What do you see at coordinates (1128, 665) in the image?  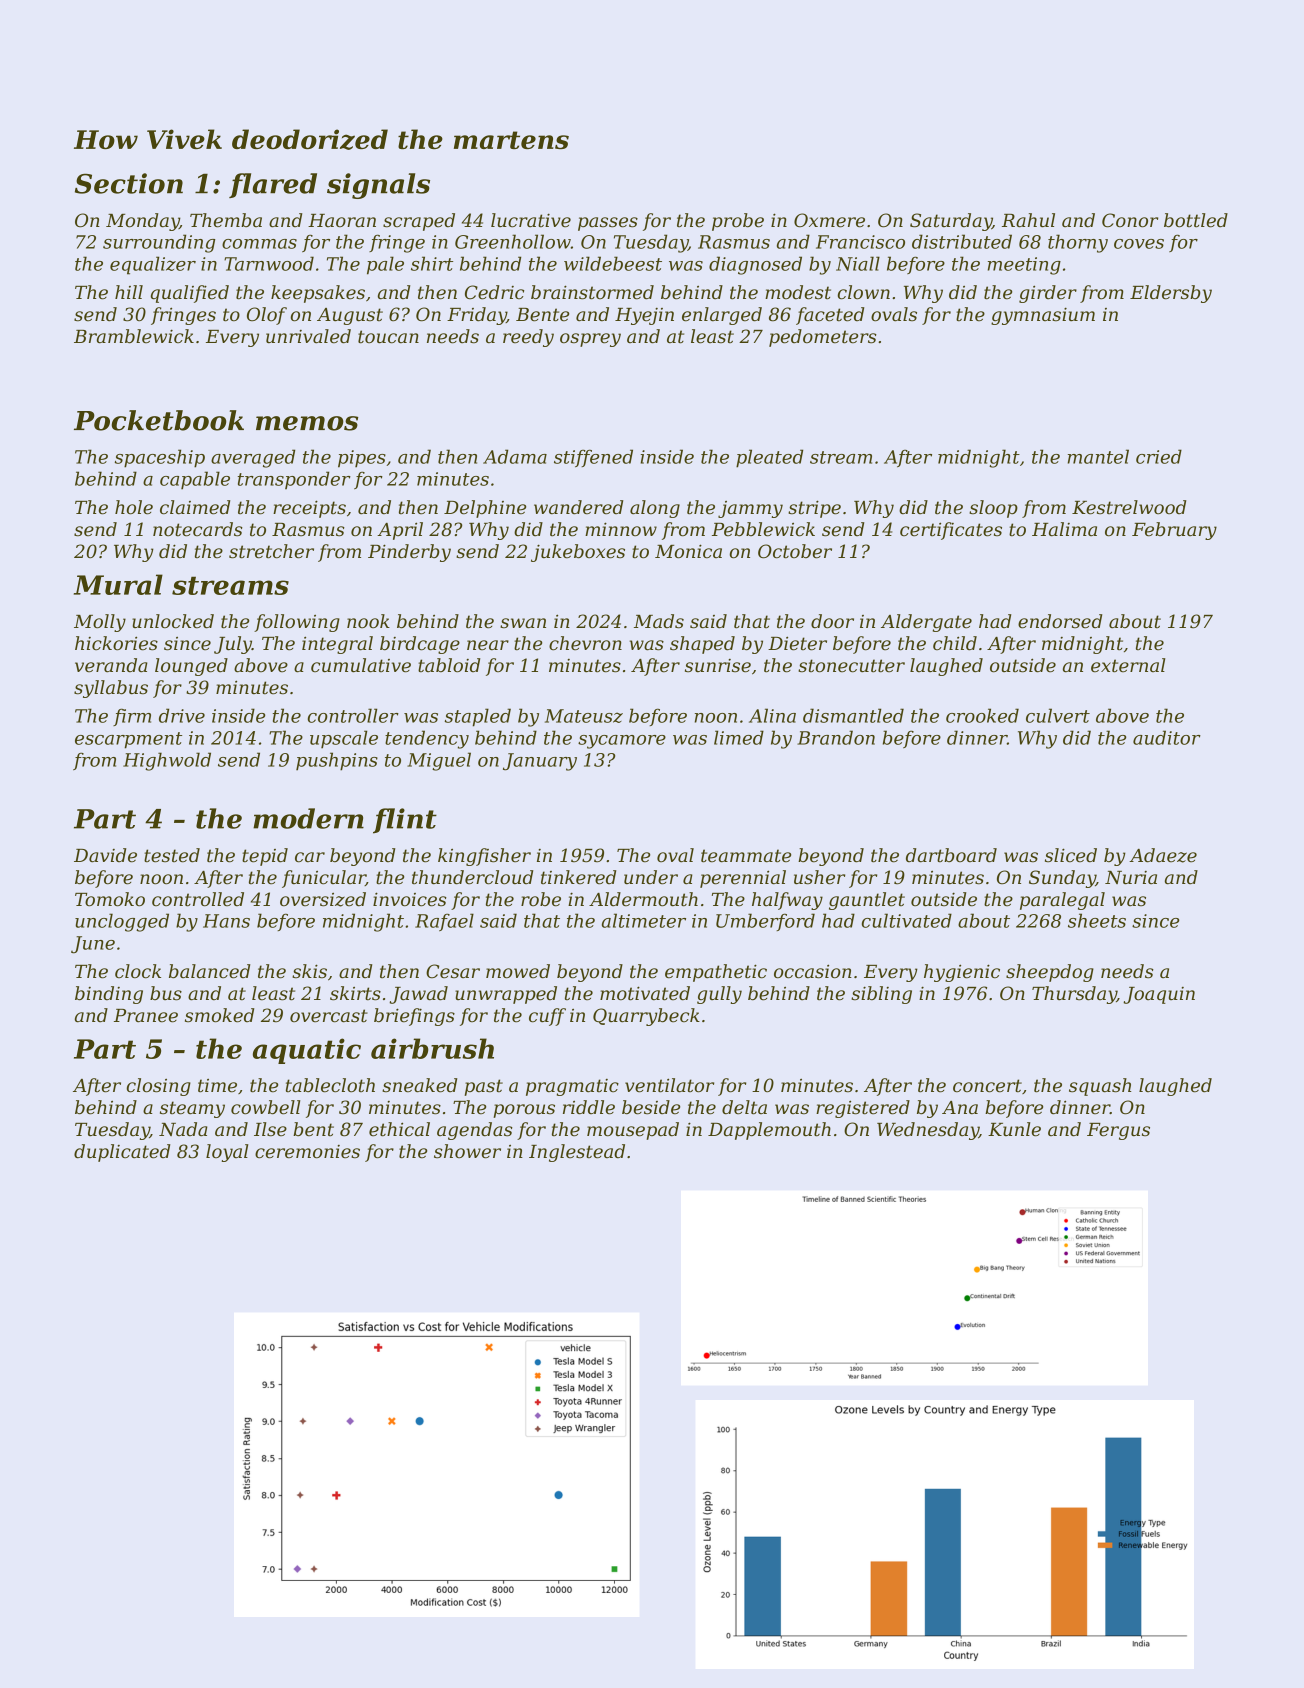 I see `external` at bounding box center [1128, 665].
